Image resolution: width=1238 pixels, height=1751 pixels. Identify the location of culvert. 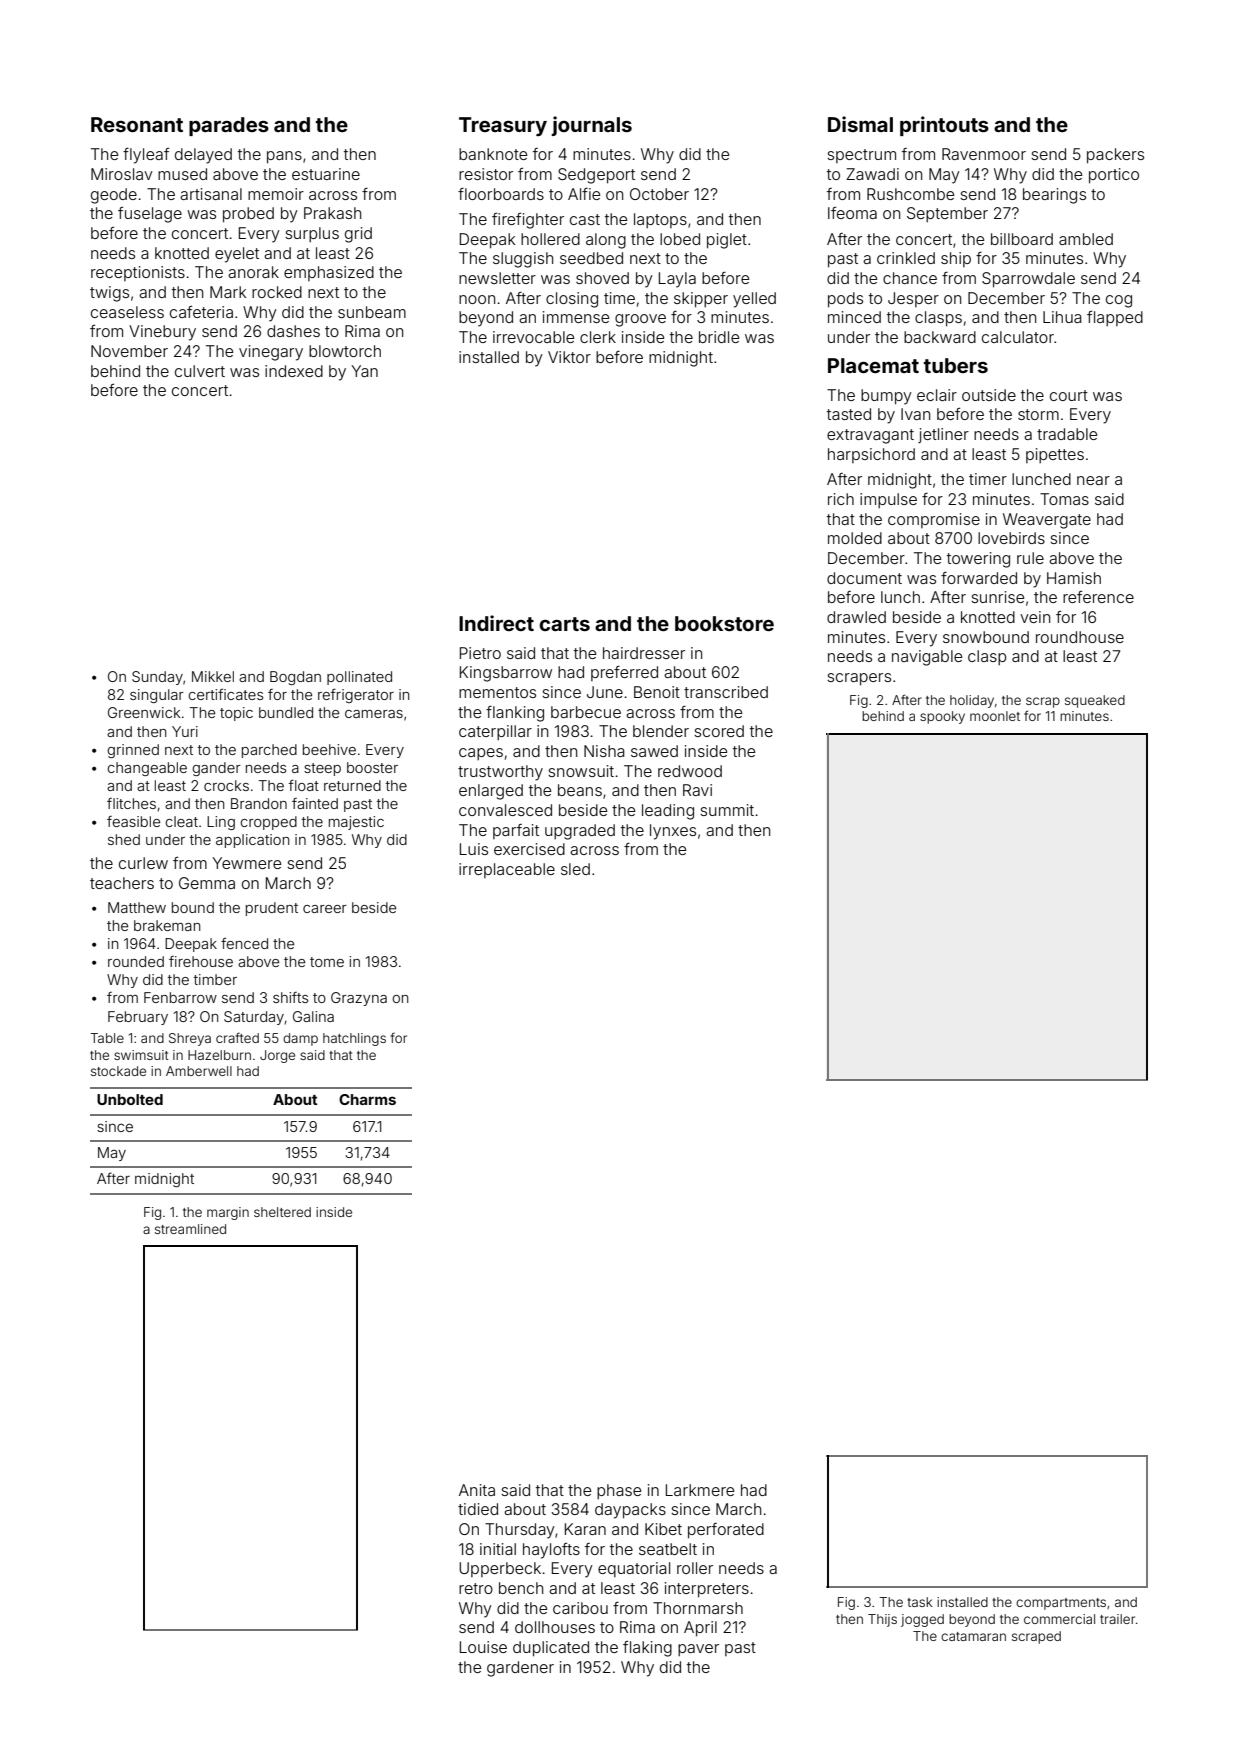
(200, 371).
